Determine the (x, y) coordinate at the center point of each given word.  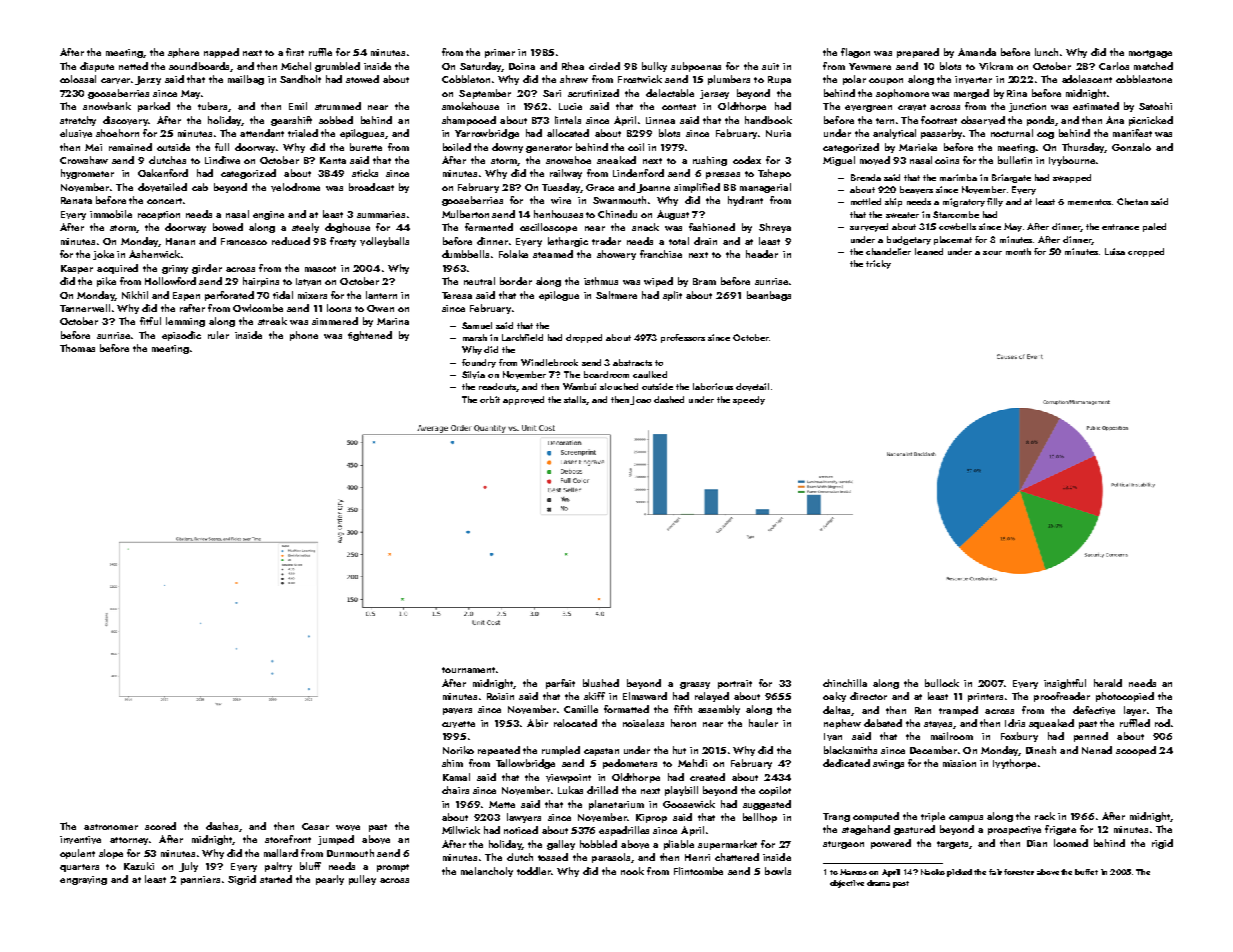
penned (1091, 737)
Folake (513, 254)
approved (523, 400)
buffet (1086, 872)
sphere (183, 53)
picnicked (1151, 121)
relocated (575, 723)
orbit (490, 399)
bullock (942, 683)
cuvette (458, 724)
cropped (1146, 252)
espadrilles (624, 831)
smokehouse (470, 106)
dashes (222, 826)
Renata (76, 200)
